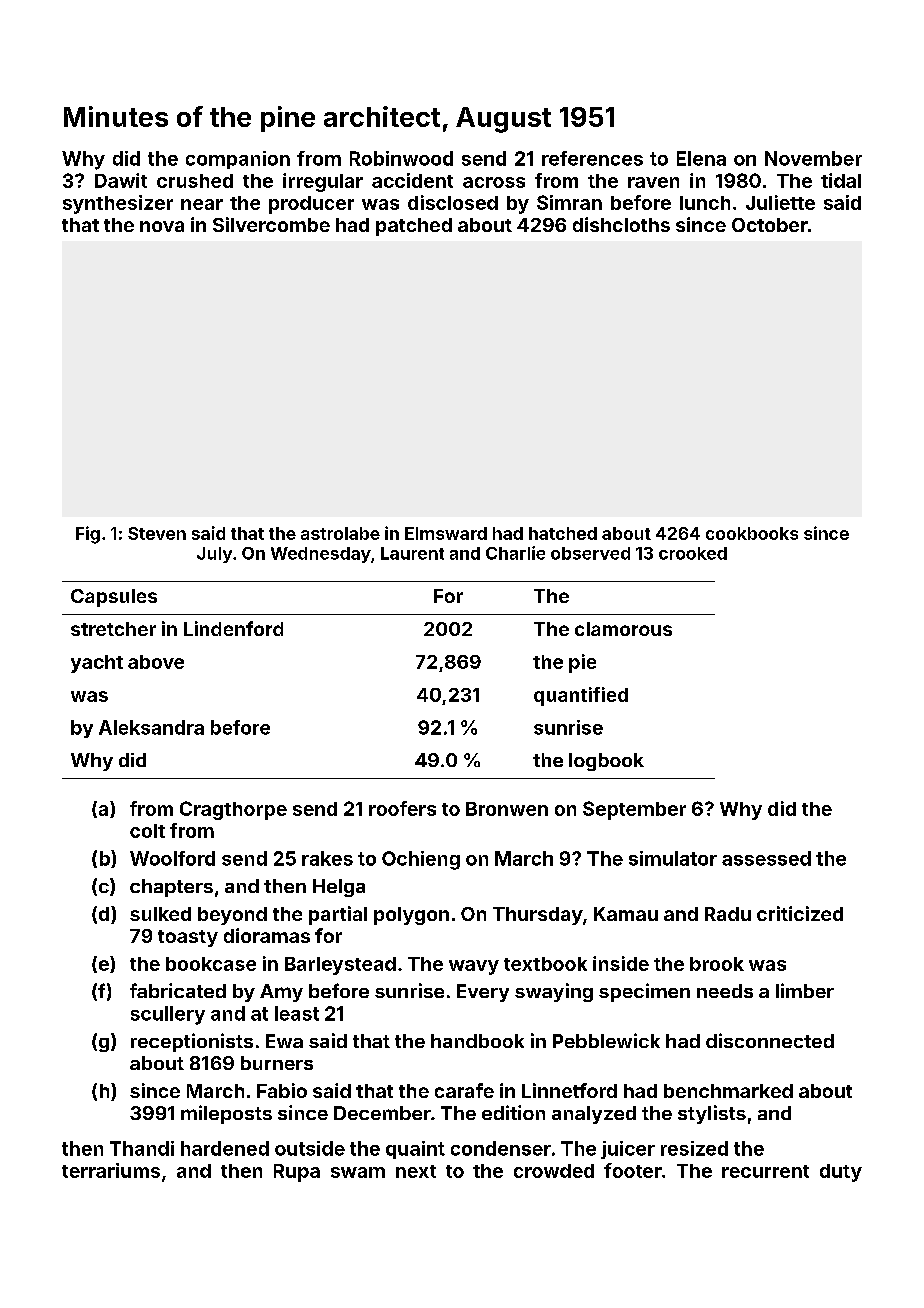  I want to click on patched, so click(414, 227).
